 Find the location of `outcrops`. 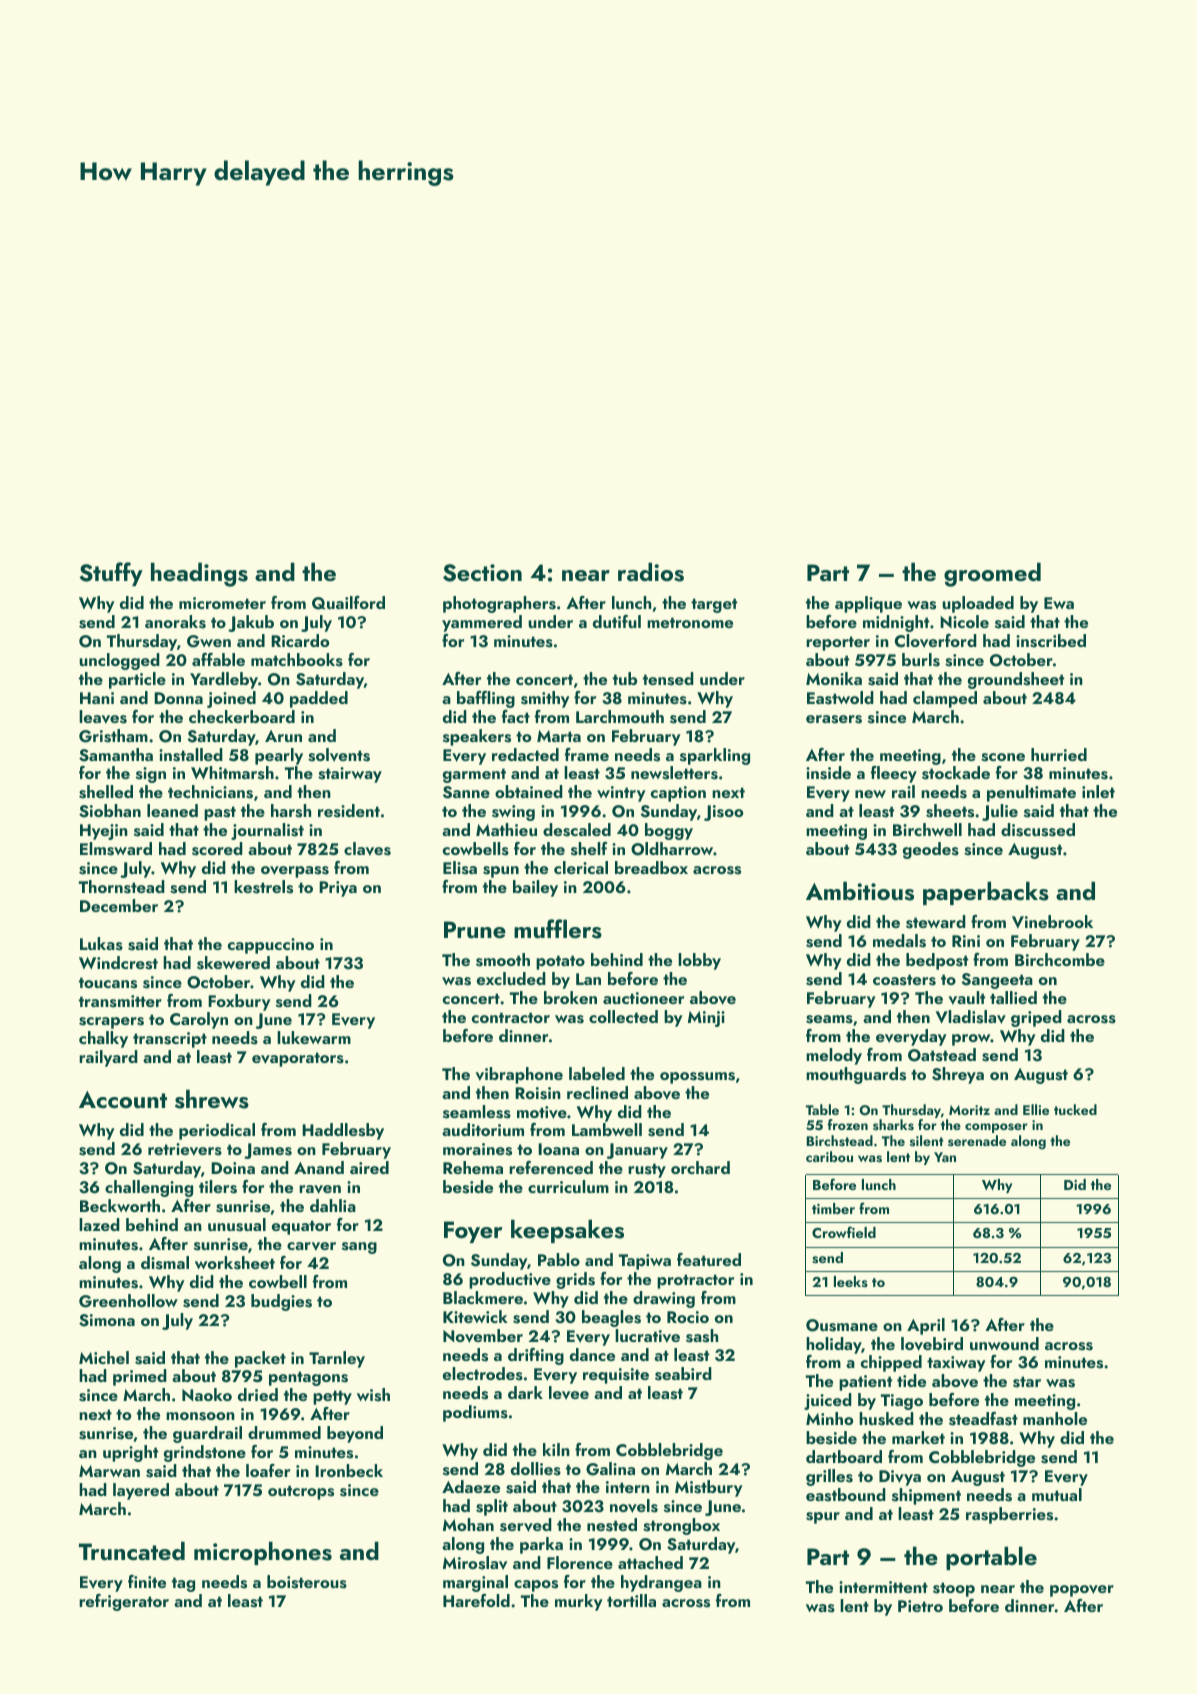

outcrops is located at coordinates (301, 1492).
